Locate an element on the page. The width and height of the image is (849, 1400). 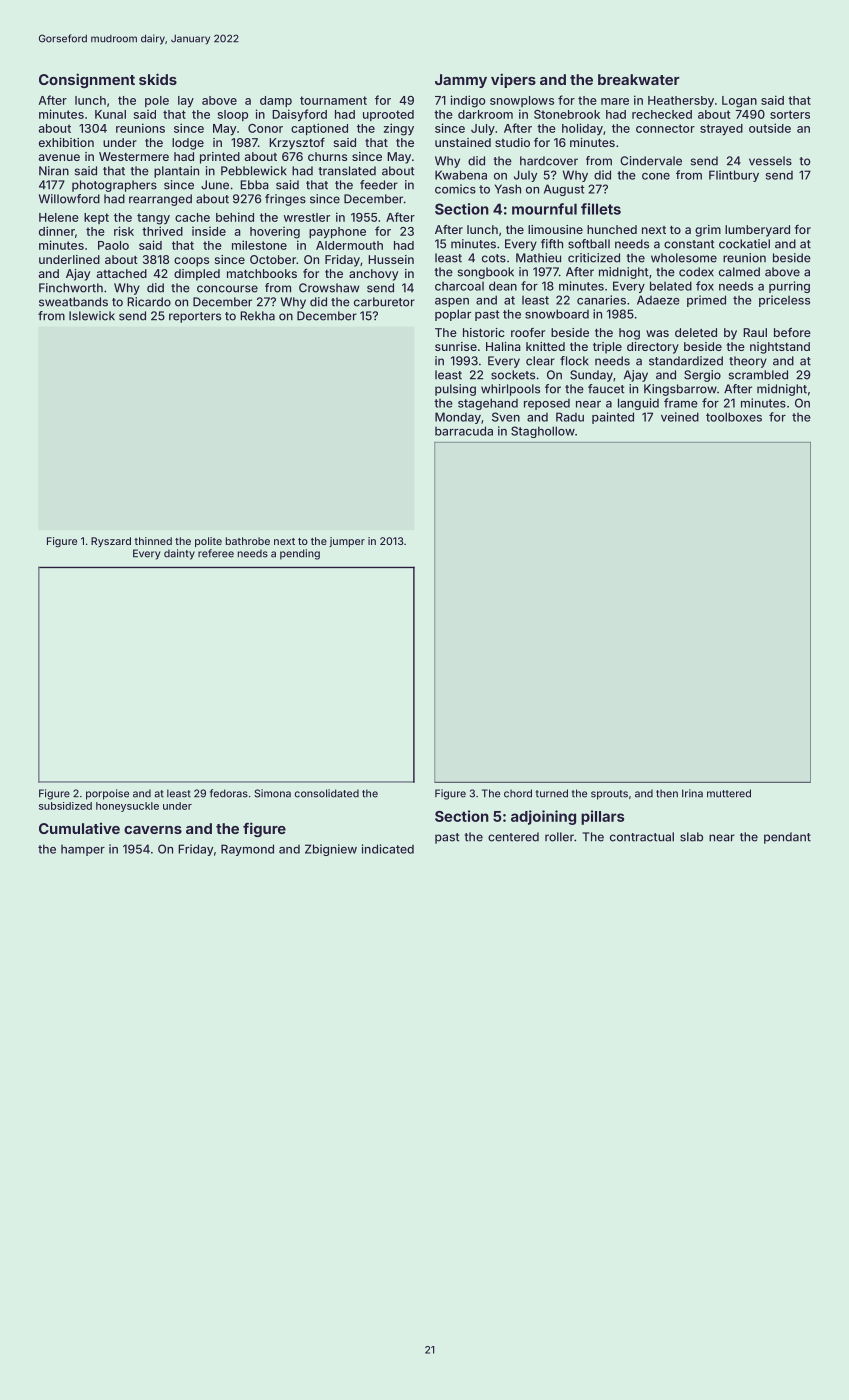
breakwater is located at coordinates (639, 79).
